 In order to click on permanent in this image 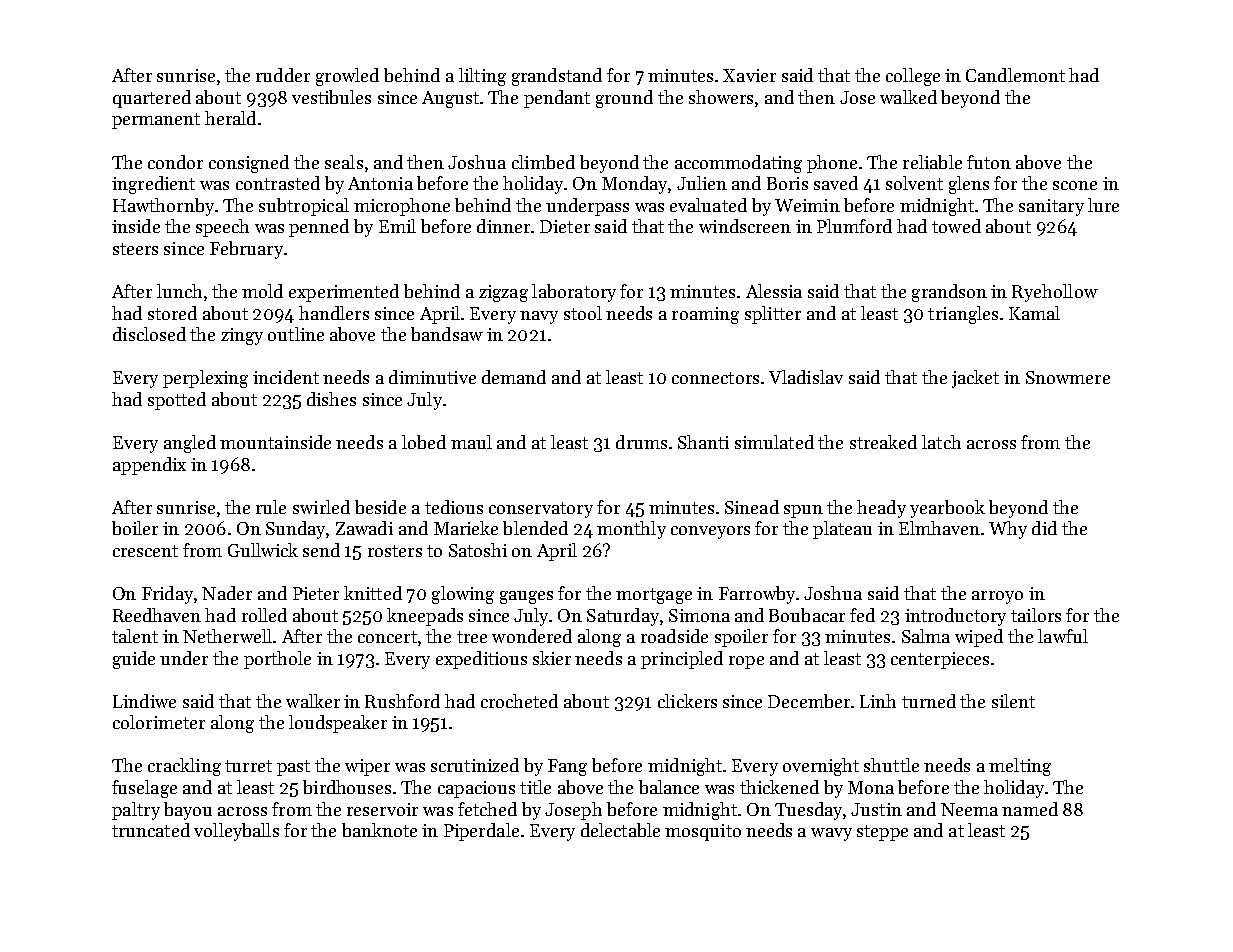, I will do `click(156, 121)`.
